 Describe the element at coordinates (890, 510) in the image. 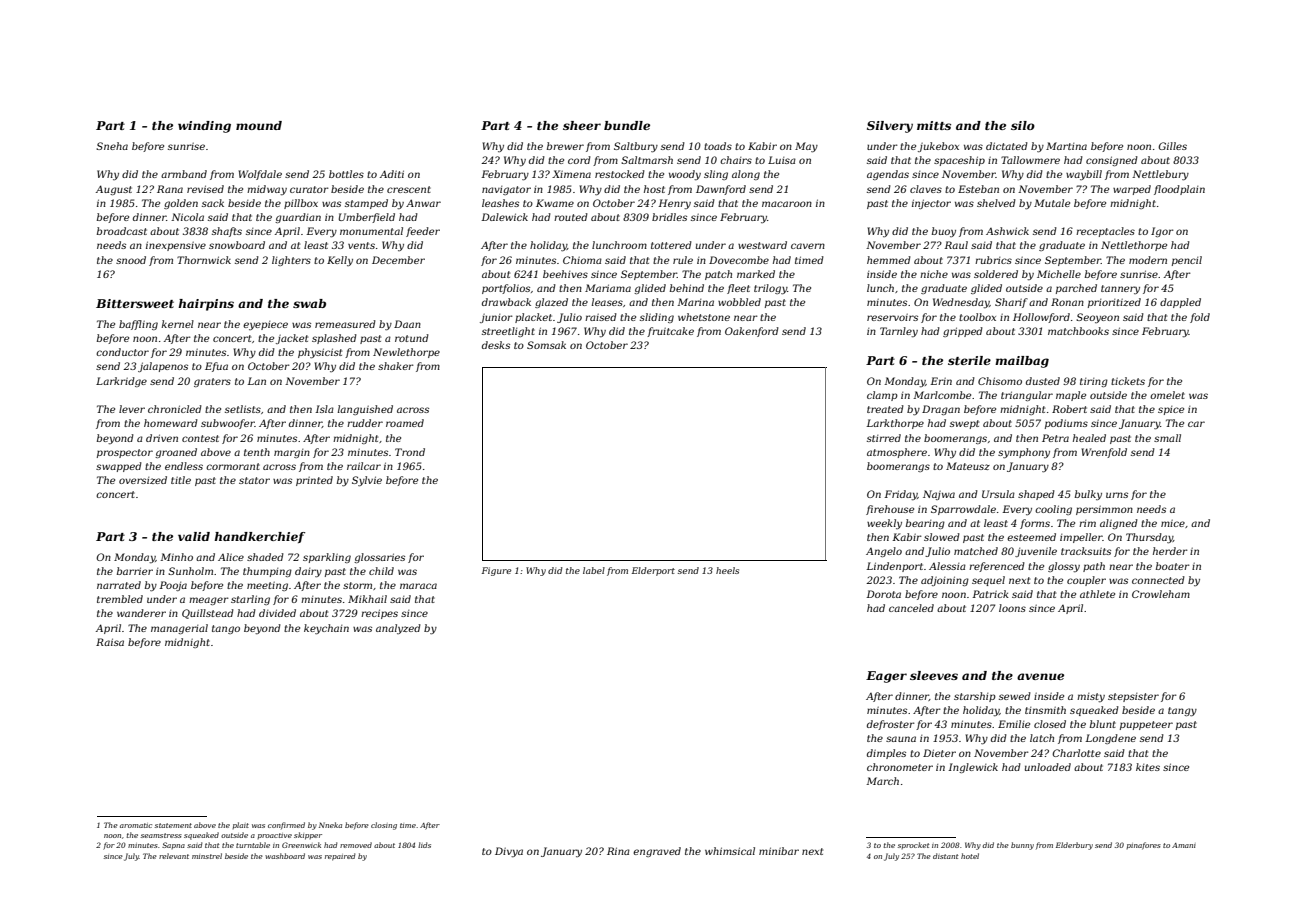

I see `firehouse` at that location.
